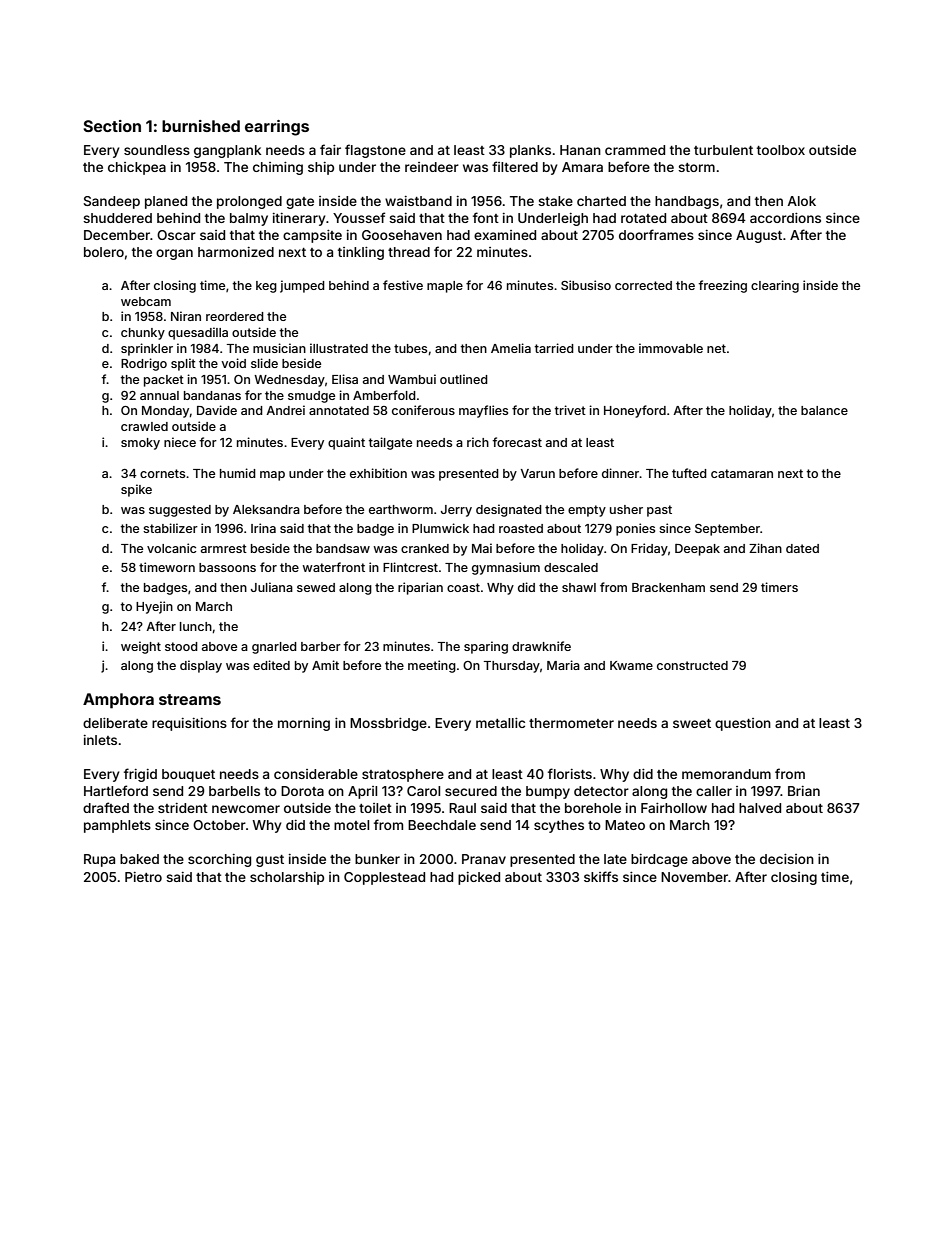  Describe the element at coordinates (580, 150) in the document. I see `Hanan` at that location.
